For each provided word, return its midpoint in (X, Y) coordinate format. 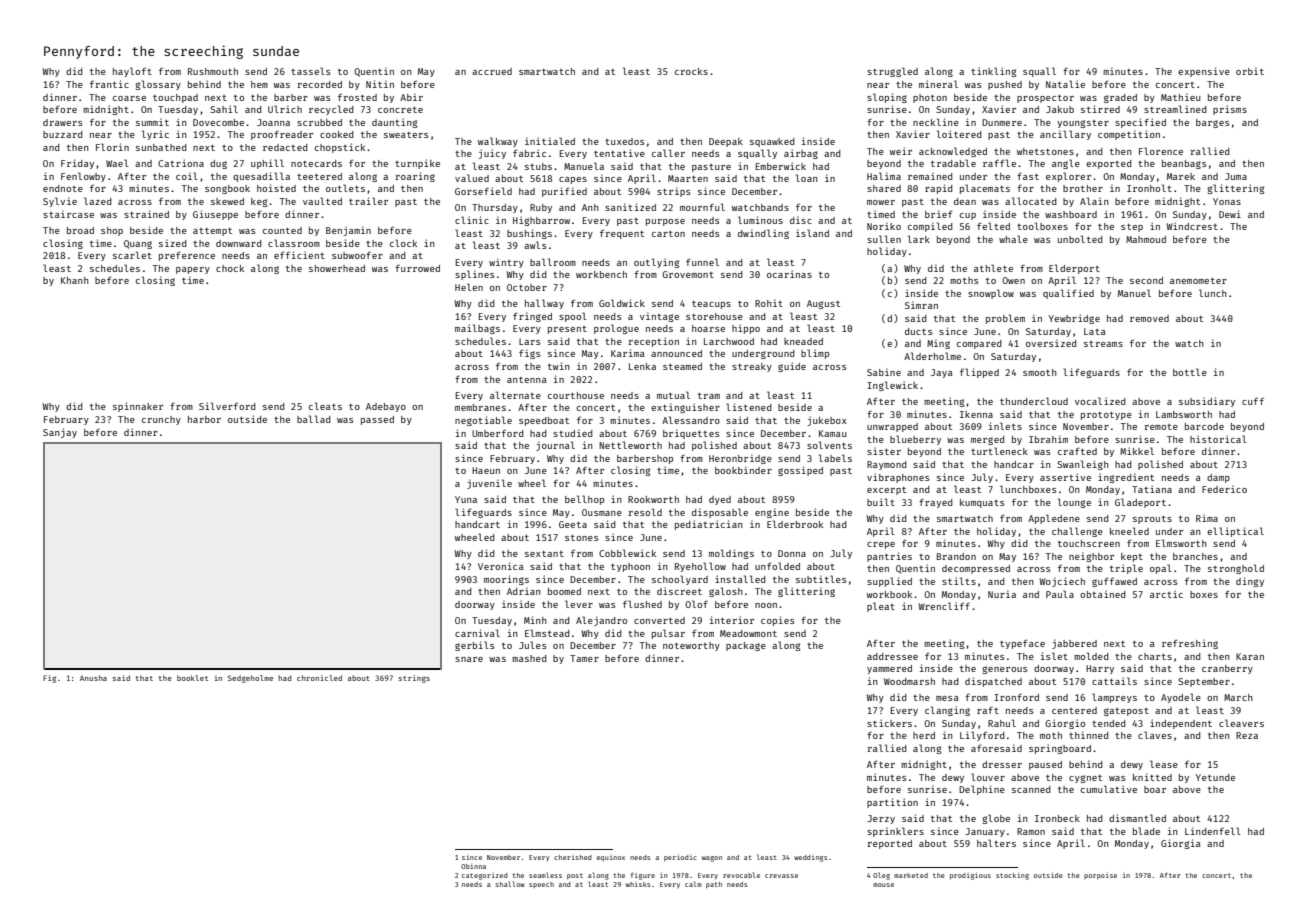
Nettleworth (630, 445)
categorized (485, 876)
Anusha (93, 678)
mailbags (477, 329)
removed (1149, 318)
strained (146, 214)
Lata (1095, 331)
